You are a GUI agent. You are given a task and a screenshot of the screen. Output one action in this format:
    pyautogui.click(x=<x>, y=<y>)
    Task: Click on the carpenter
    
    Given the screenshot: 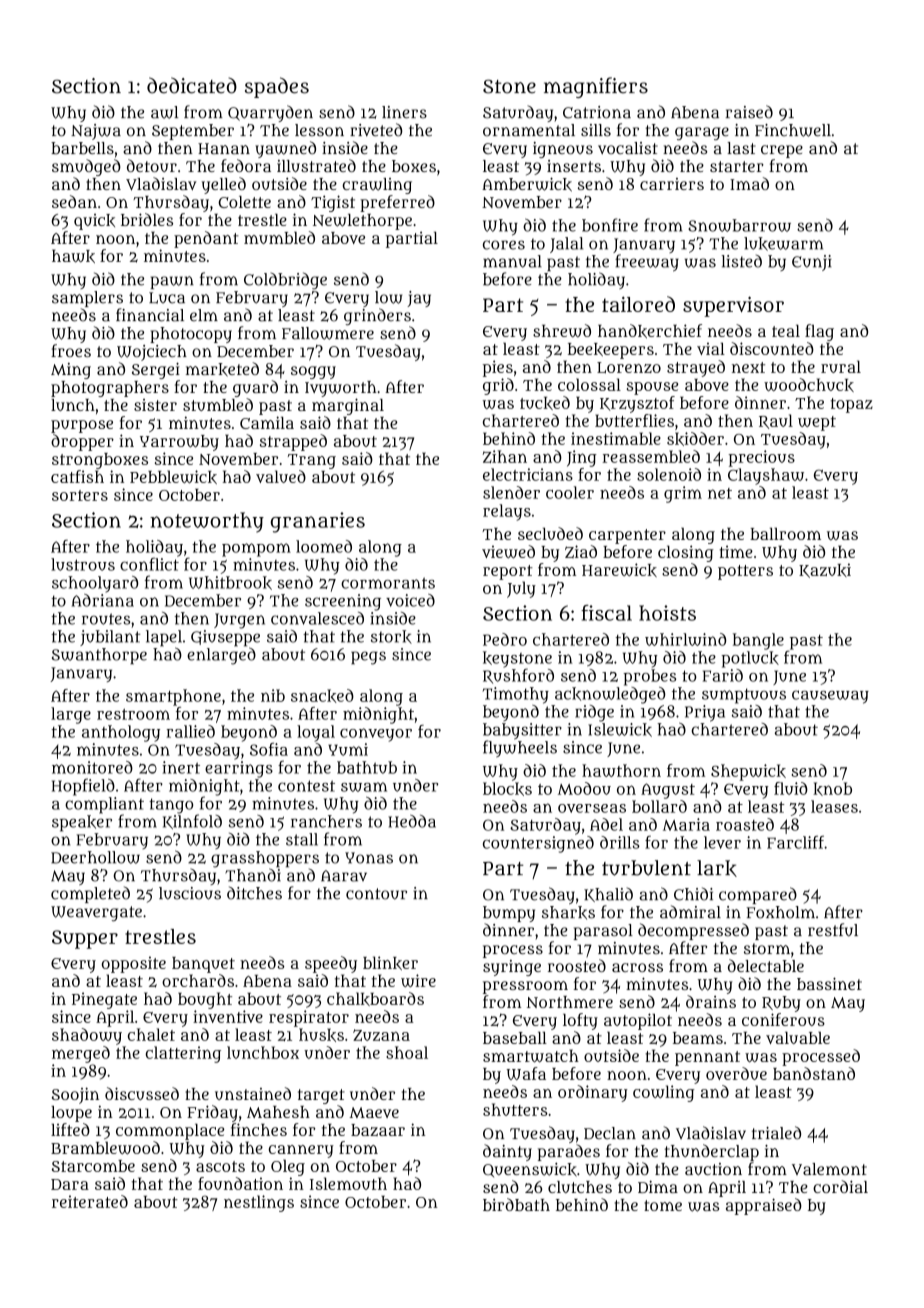 What is the action you would take?
    pyautogui.click(x=627, y=536)
